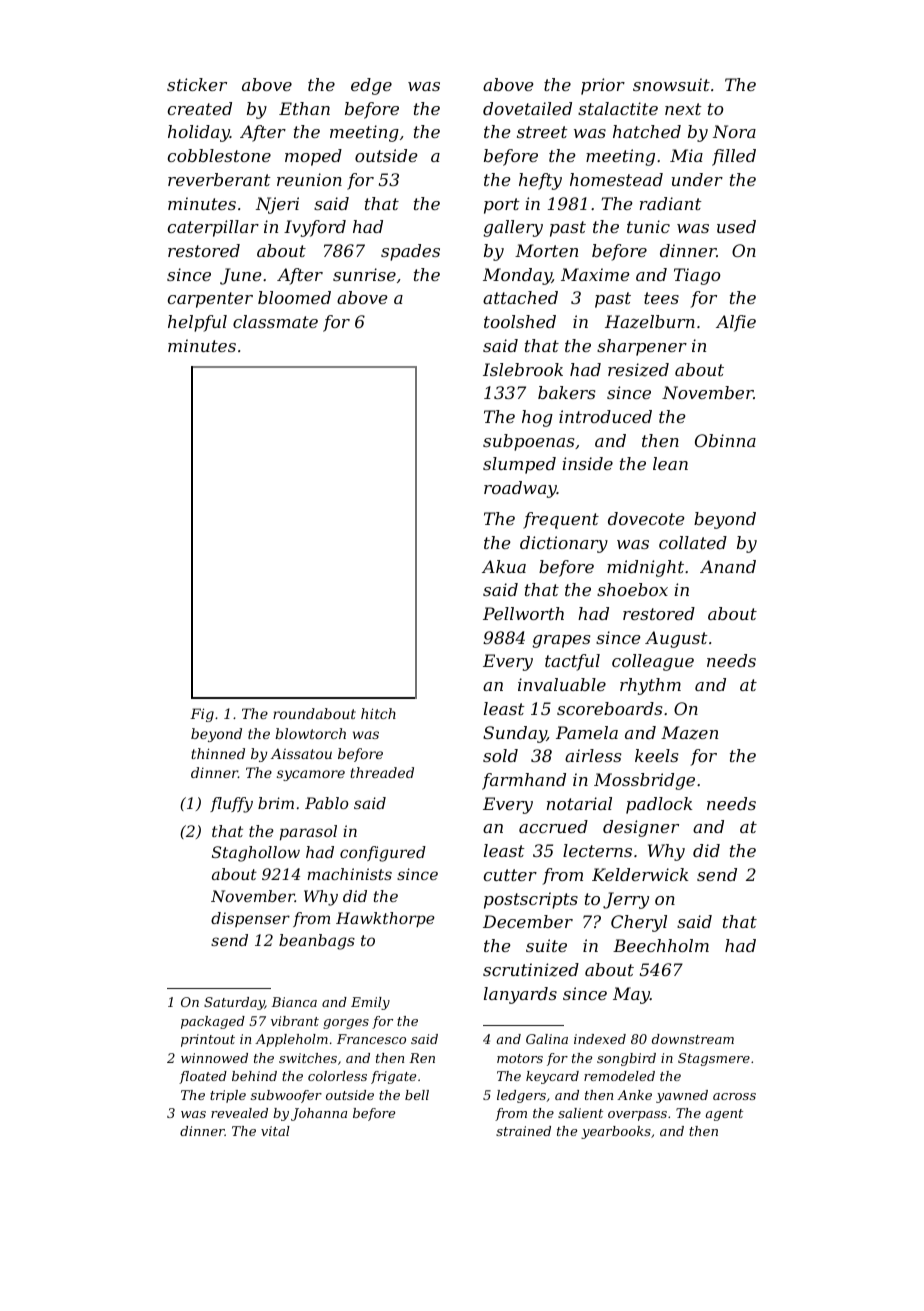 The image size is (924, 1311). Describe the element at coordinates (523, 613) in the screenshot. I see `Pellworth` at that location.
